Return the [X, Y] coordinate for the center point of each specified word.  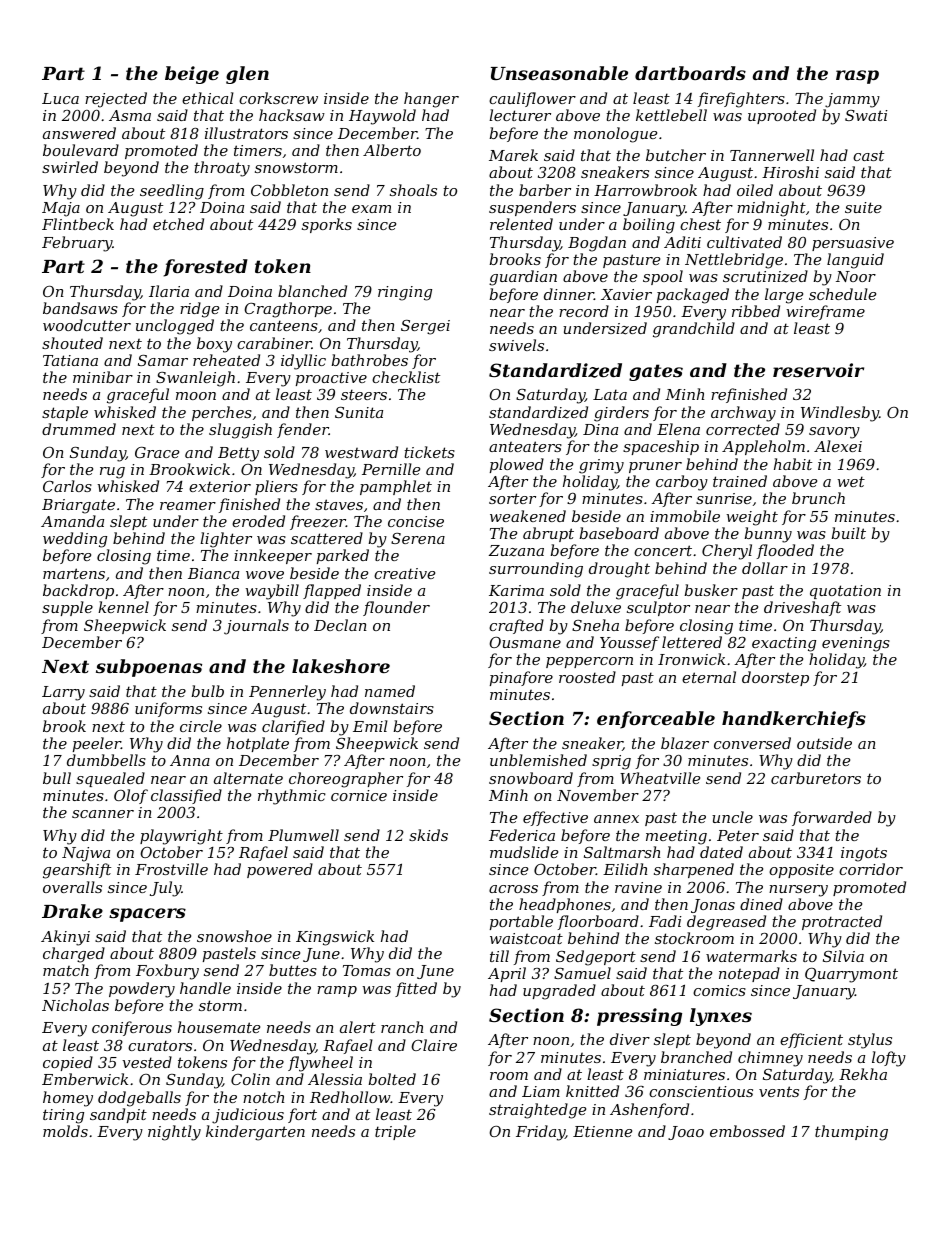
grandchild [694, 330]
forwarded [832, 818]
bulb [207, 691]
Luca [60, 98]
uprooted [782, 116]
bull [57, 778]
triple [395, 1132]
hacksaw [292, 115]
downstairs [392, 708]
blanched [312, 291]
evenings [856, 644]
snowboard [531, 778]
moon [196, 396]
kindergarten [255, 1133]
